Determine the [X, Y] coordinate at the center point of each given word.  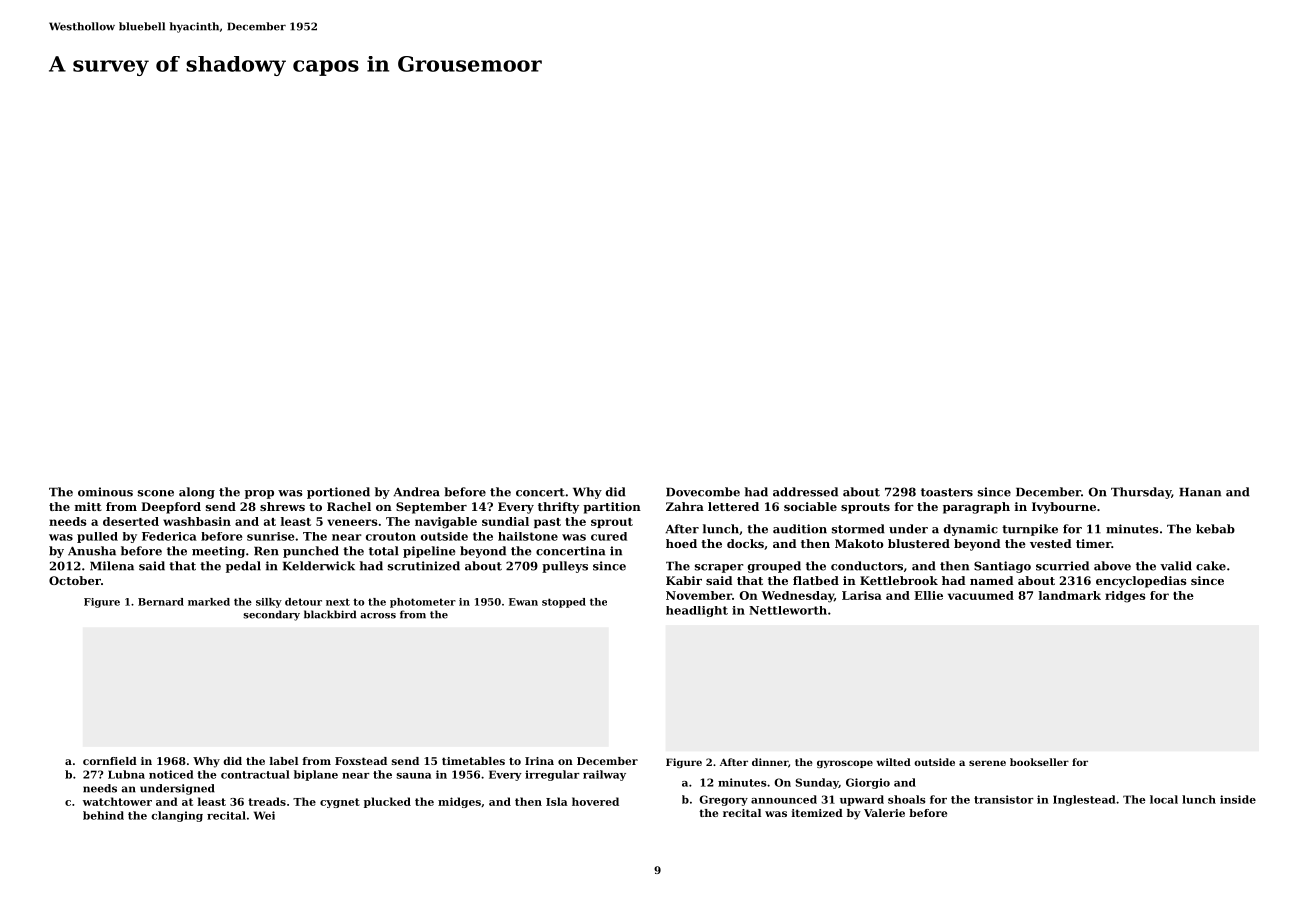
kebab [1215, 529]
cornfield [110, 761]
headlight [697, 611]
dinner [770, 762]
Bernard [161, 602]
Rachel [349, 506]
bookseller [1039, 762]
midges [459, 802]
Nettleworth [788, 610]
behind [103, 815]
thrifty [558, 508]
